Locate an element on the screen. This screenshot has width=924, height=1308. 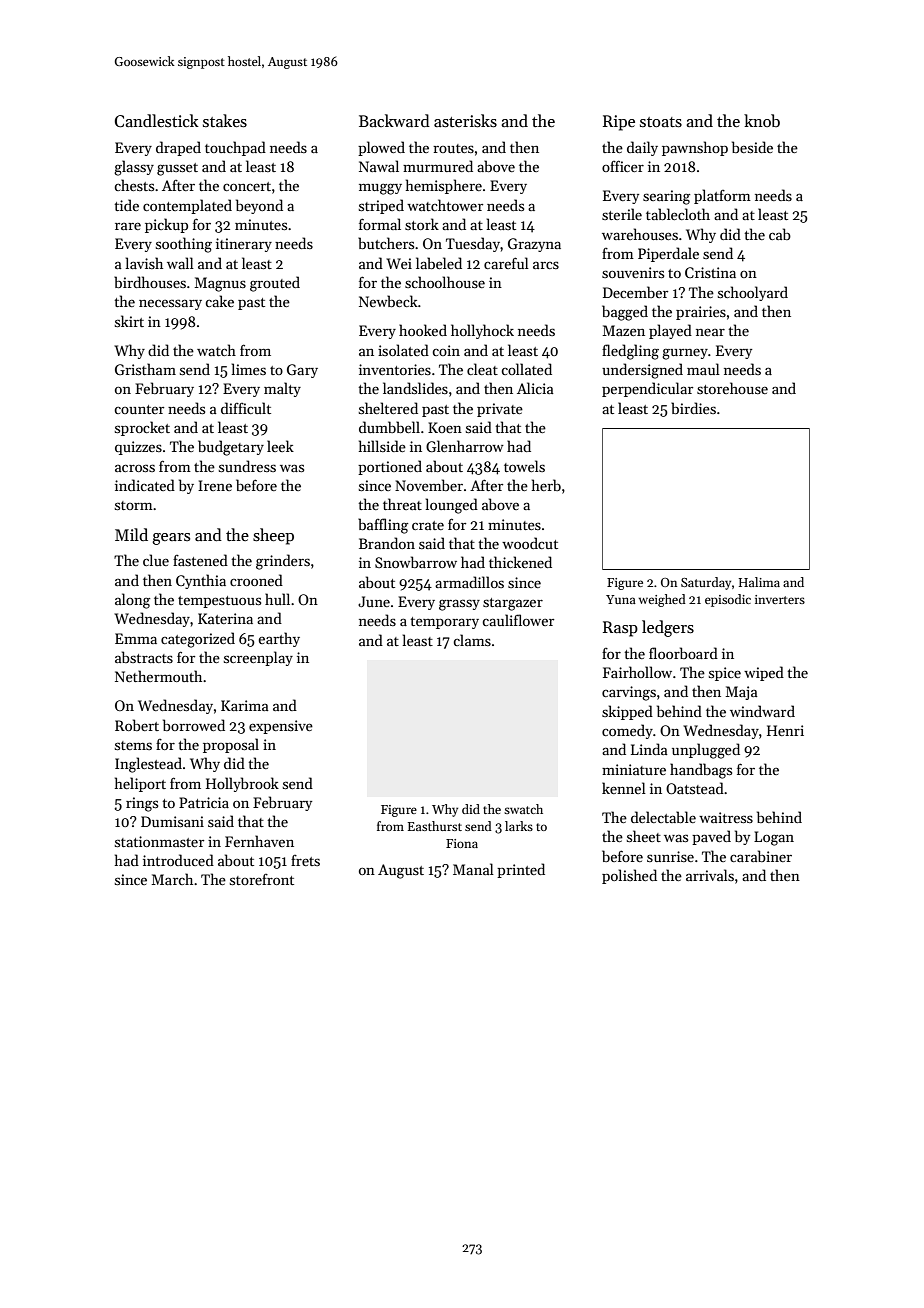
stakes is located at coordinates (225, 121).
